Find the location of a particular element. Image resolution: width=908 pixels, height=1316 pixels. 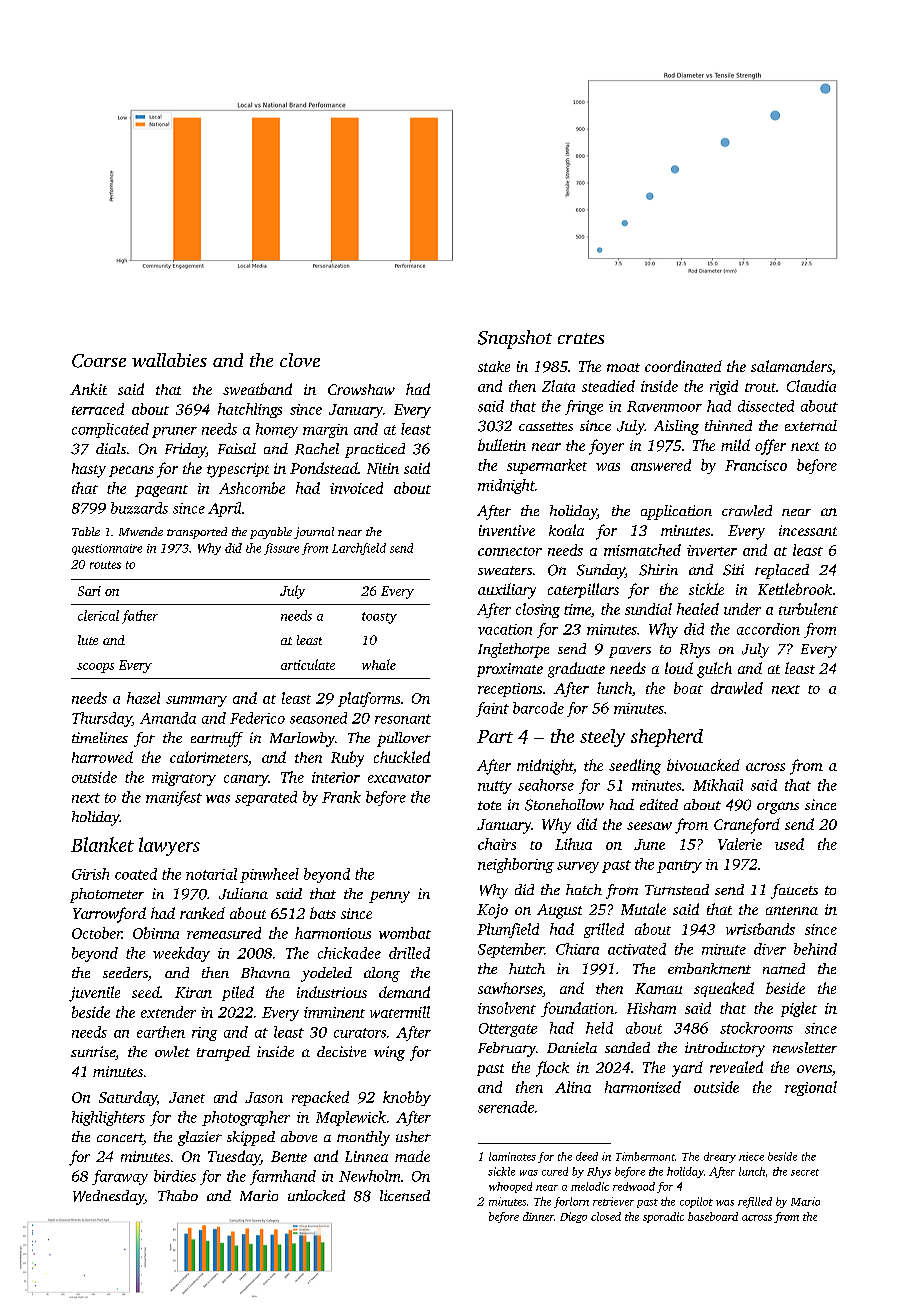

boat is located at coordinates (688, 688).
